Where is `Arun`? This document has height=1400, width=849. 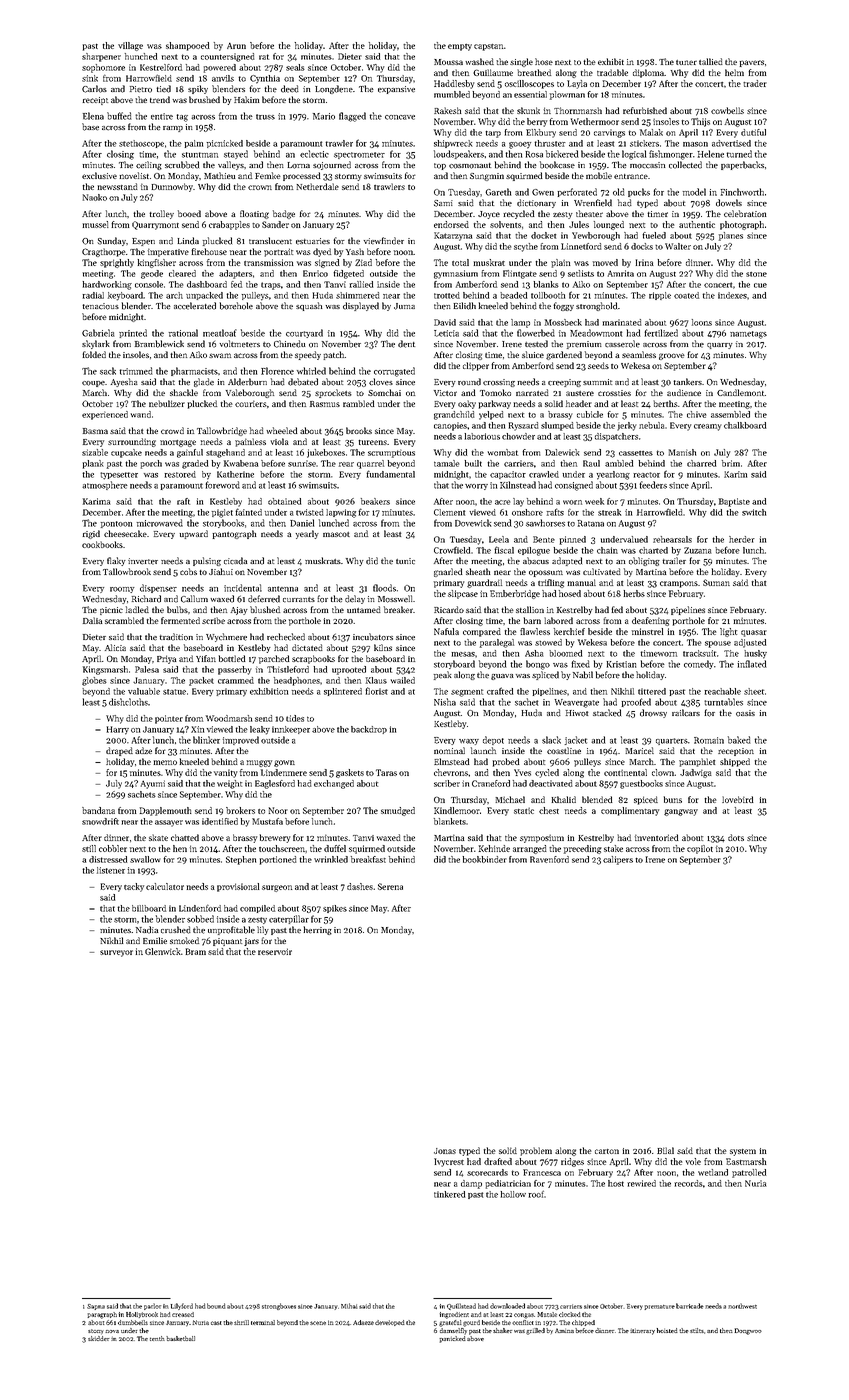 Arun is located at coordinates (236, 46).
